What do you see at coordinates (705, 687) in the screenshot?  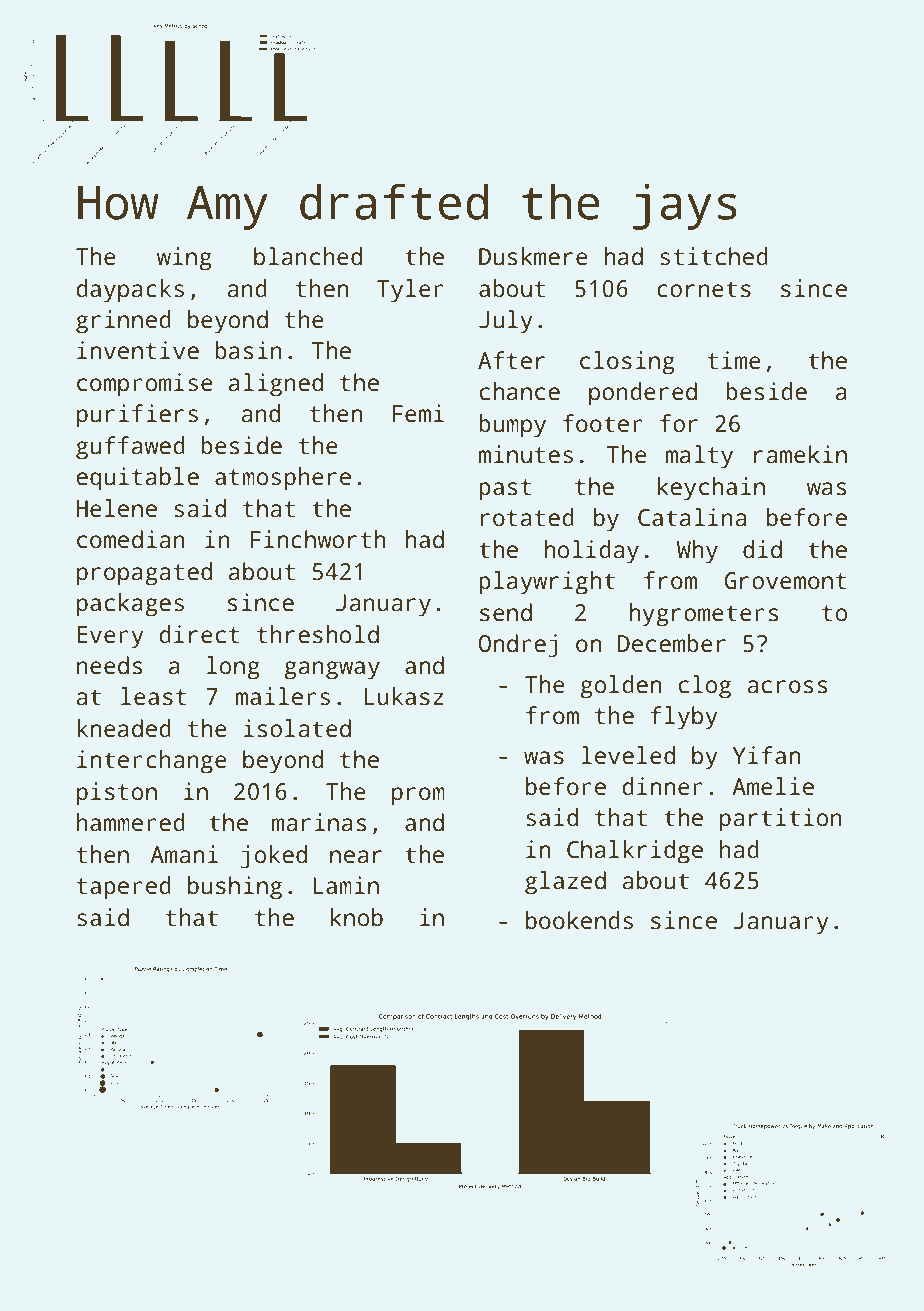 I see `clog` at bounding box center [705, 687].
